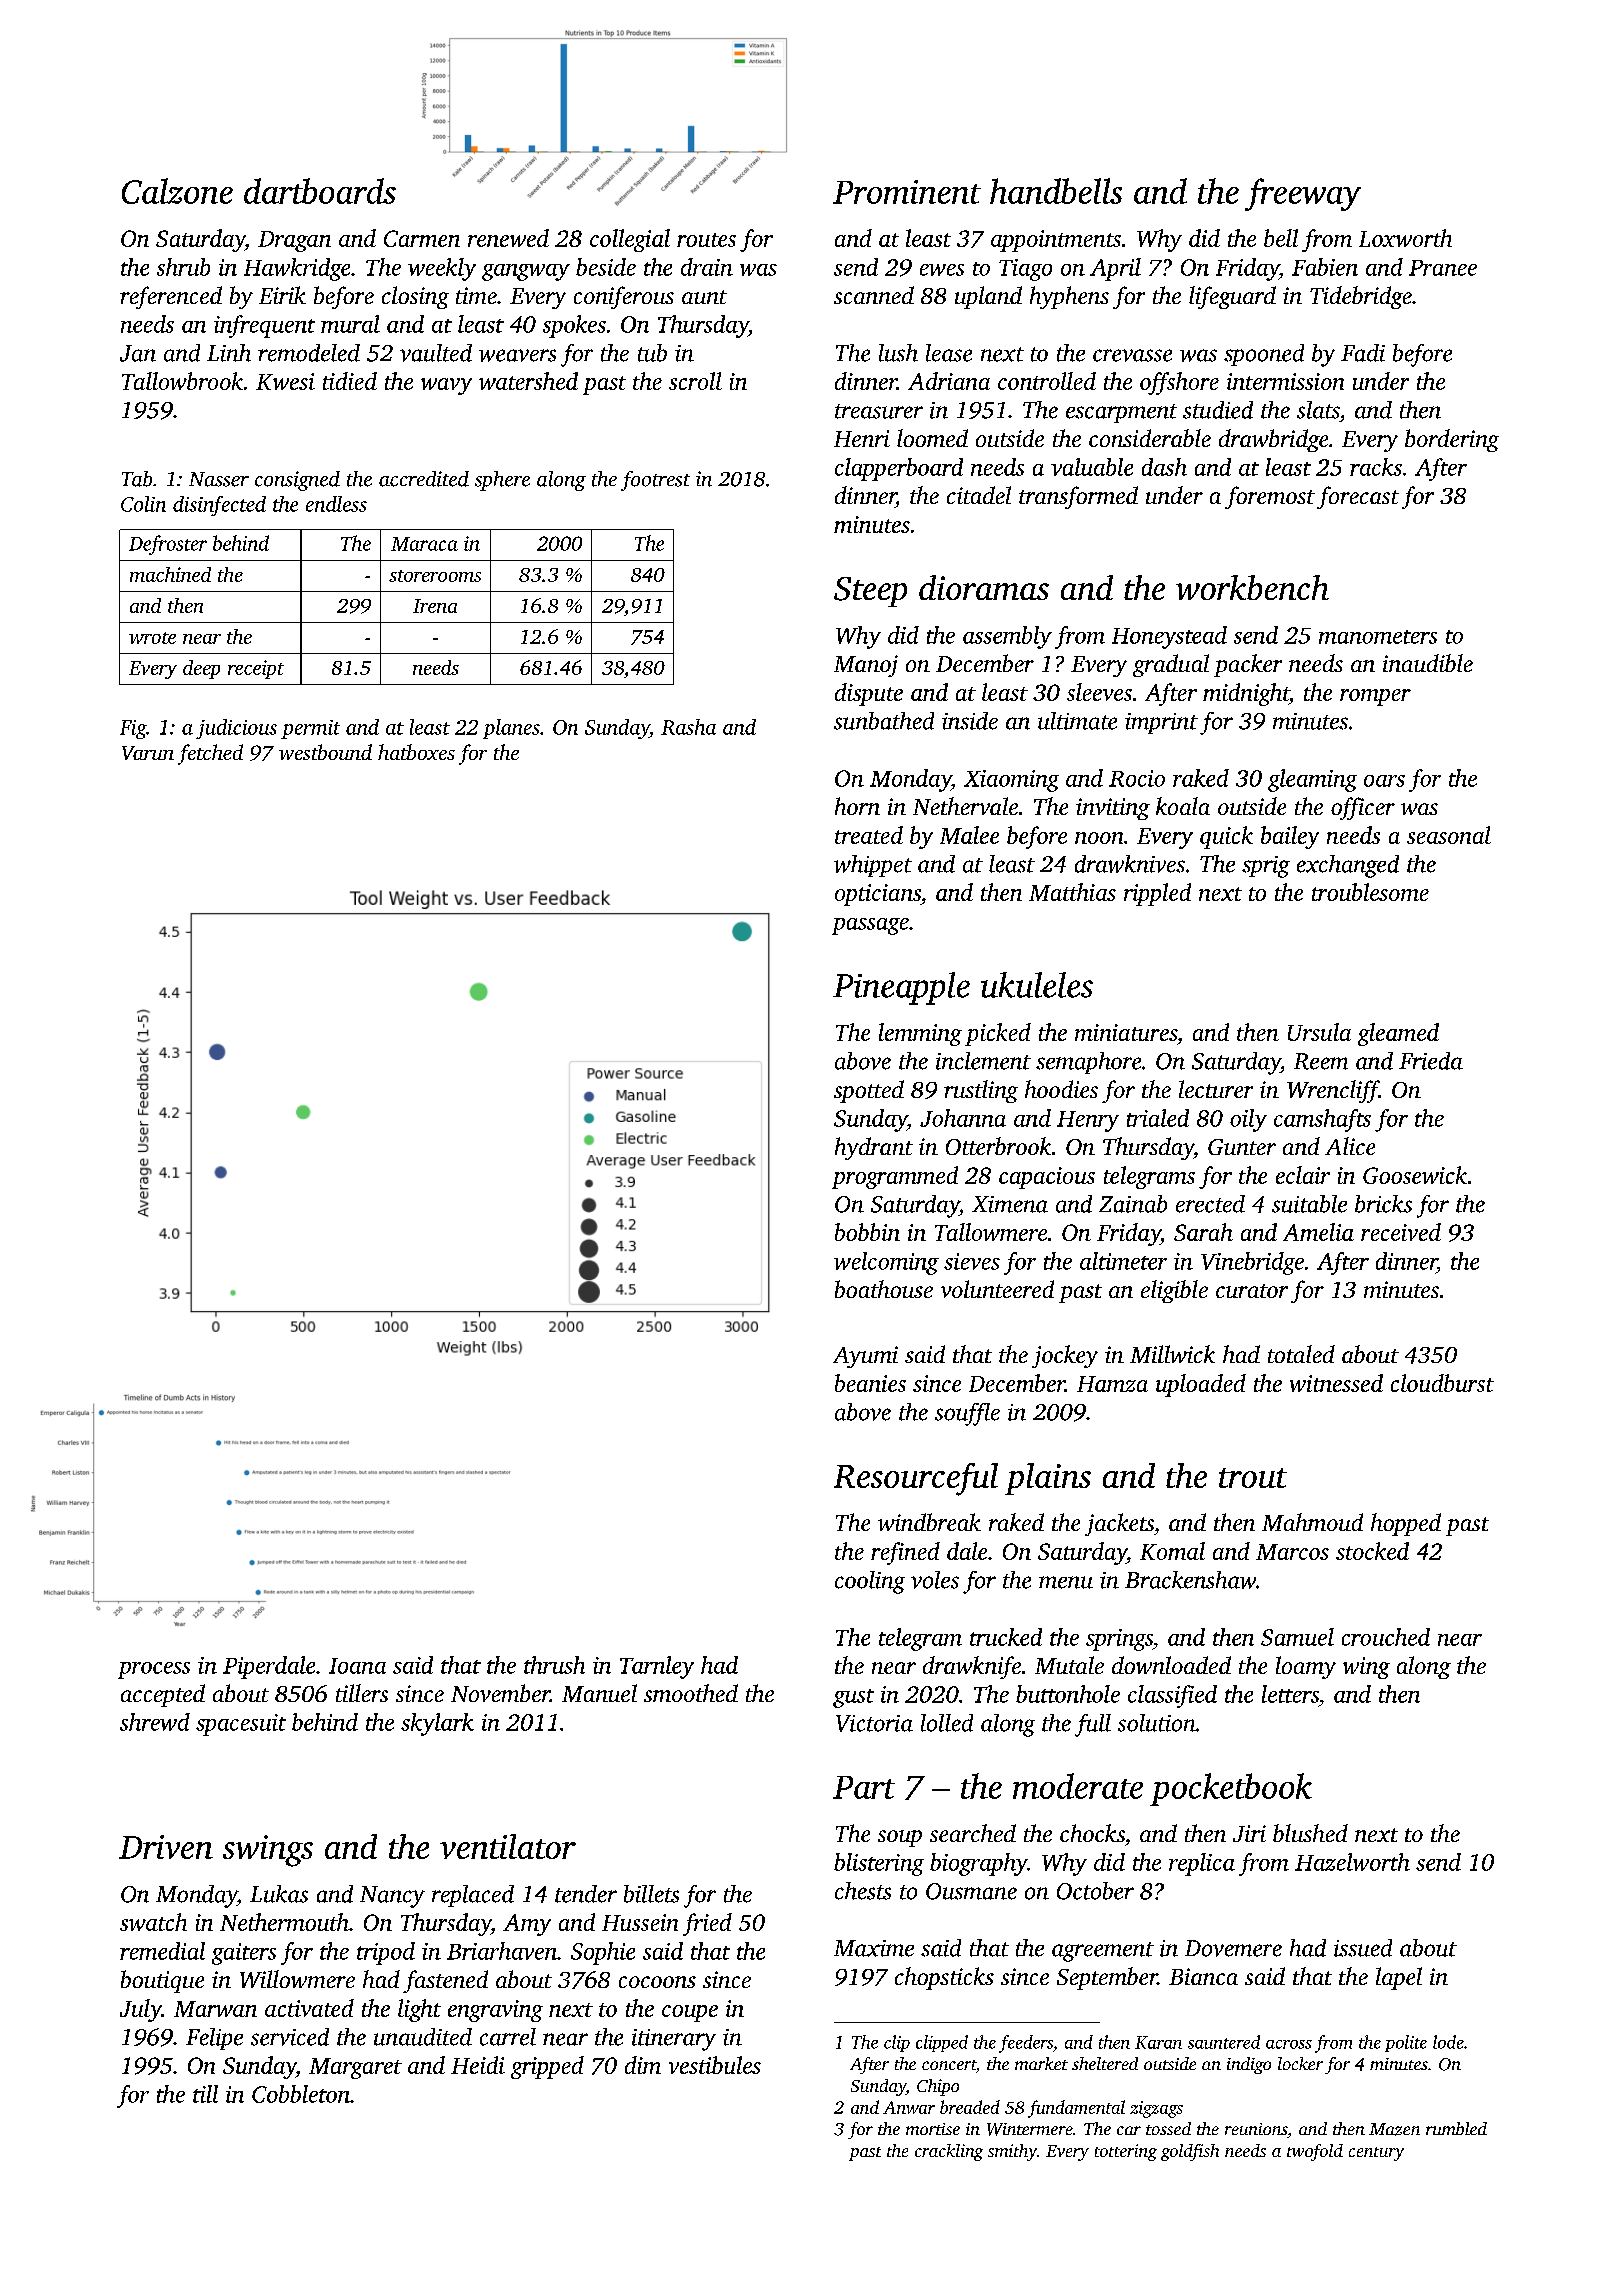  Describe the element at coordinates (1190, 1580) in the screenshot. I see `Brackenshaw` at that location.
